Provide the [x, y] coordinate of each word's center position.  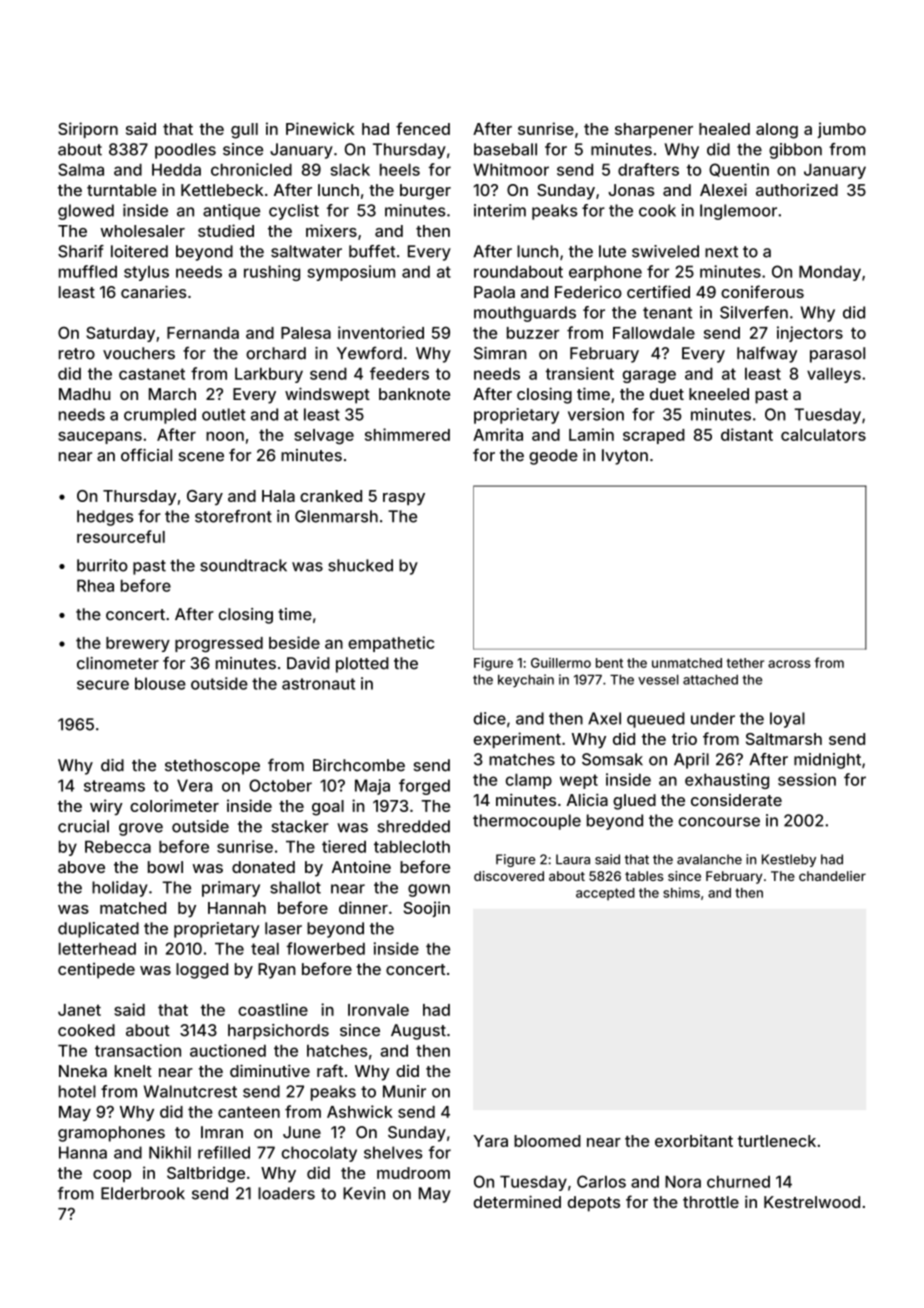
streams [114, 786]
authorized [797, 189]
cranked [331, 496]
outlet [224, 414]
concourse [719, 822]
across [789, 664]
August [418, 1032]
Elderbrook [143, 1193]
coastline [273, 1009]
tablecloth [412, 847]
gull [244, 131]
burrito [102, 565]
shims [681, 892]
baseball [505, 149]
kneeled [719, 394]
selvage [324, 437]
